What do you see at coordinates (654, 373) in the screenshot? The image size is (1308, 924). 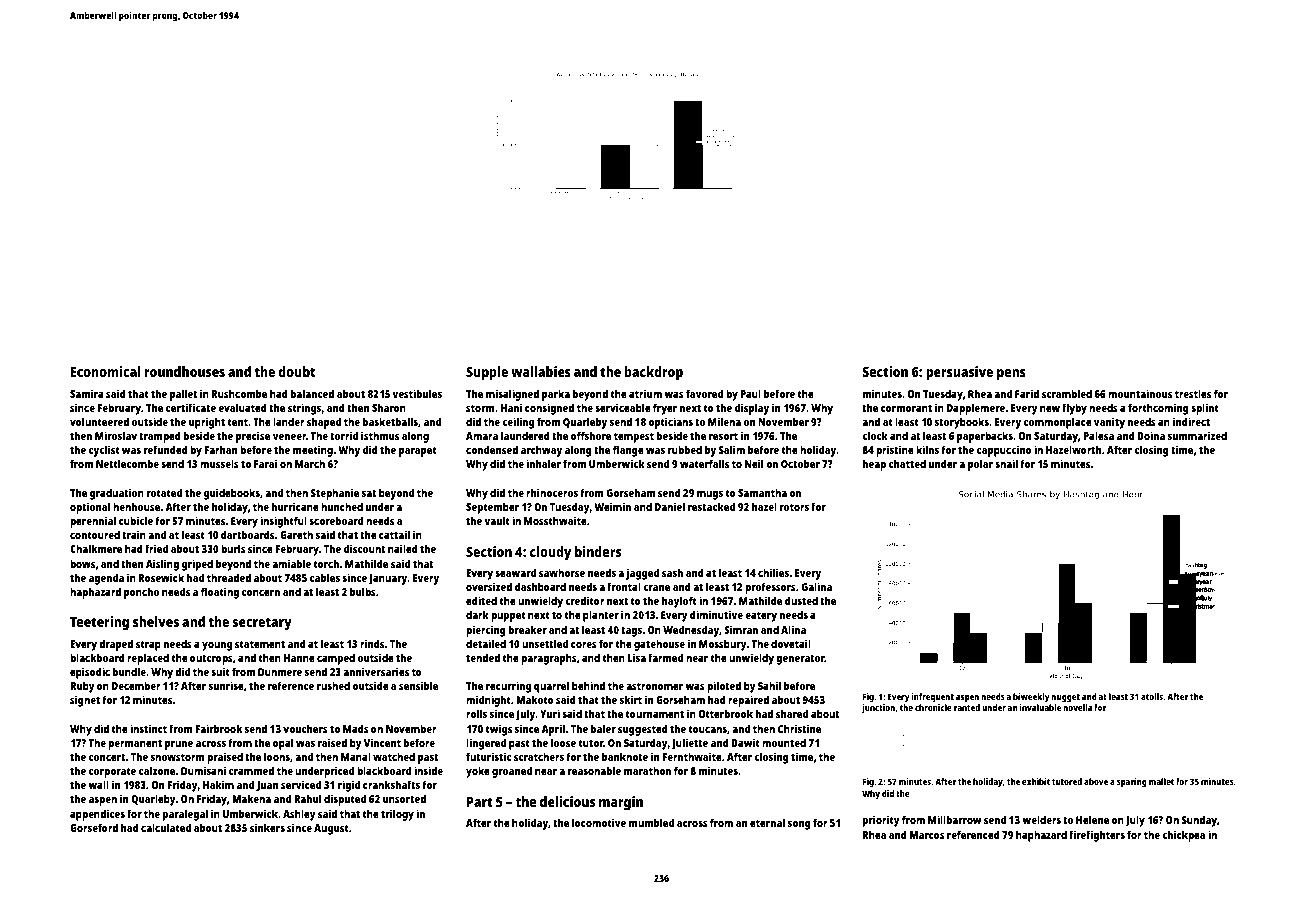 I see `backdrop` at bounding box center [654, 373].
